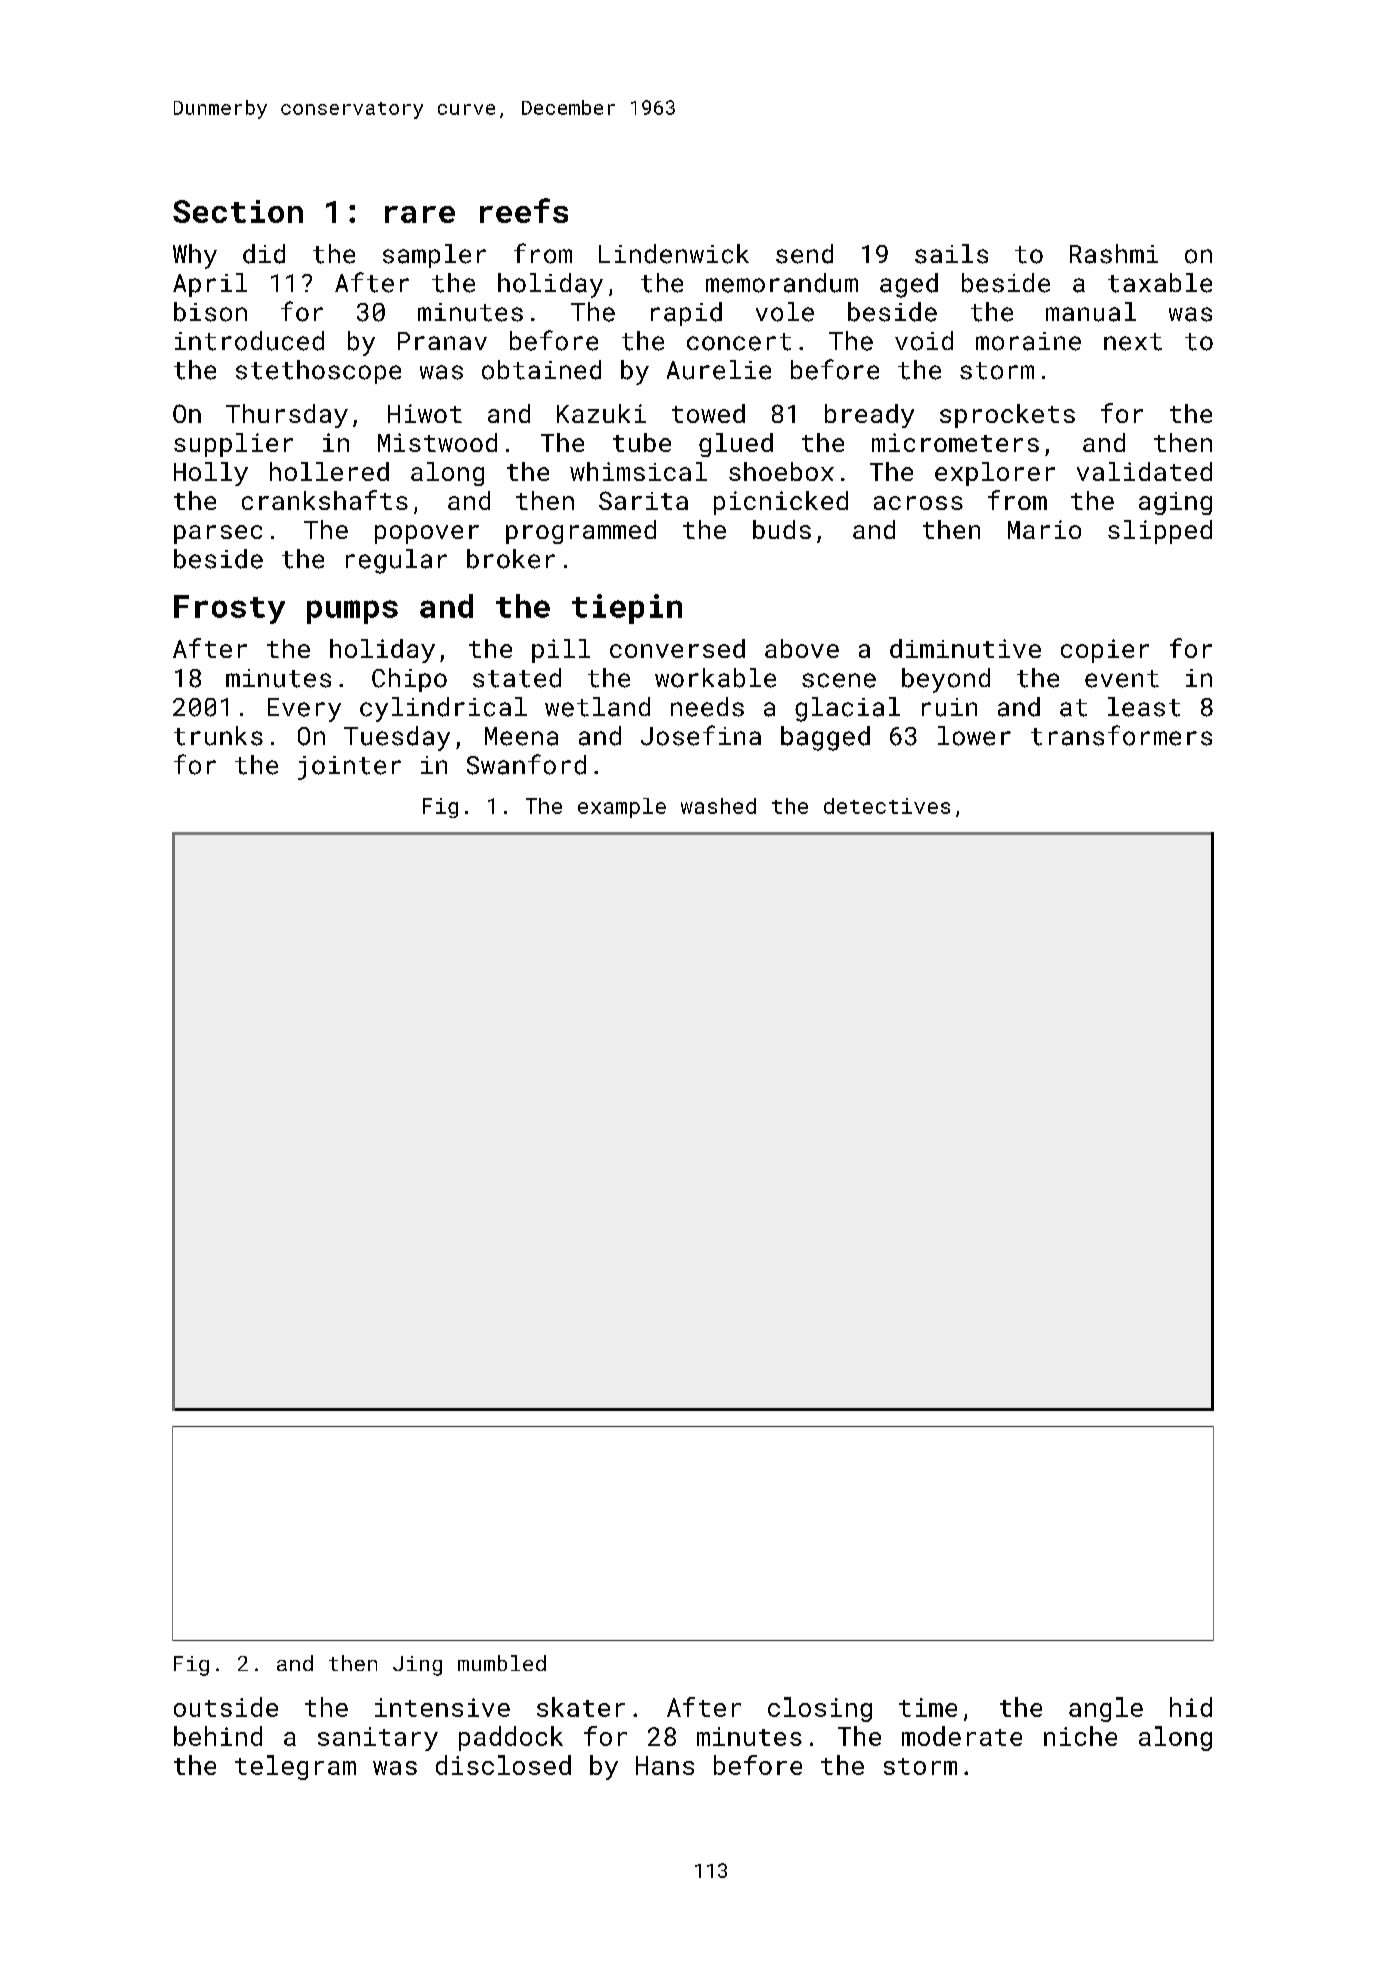  What do you see at coordinates (1114, 254) in the screenshot?
I see `Rashmi` at bounding box center [1114, 254].
